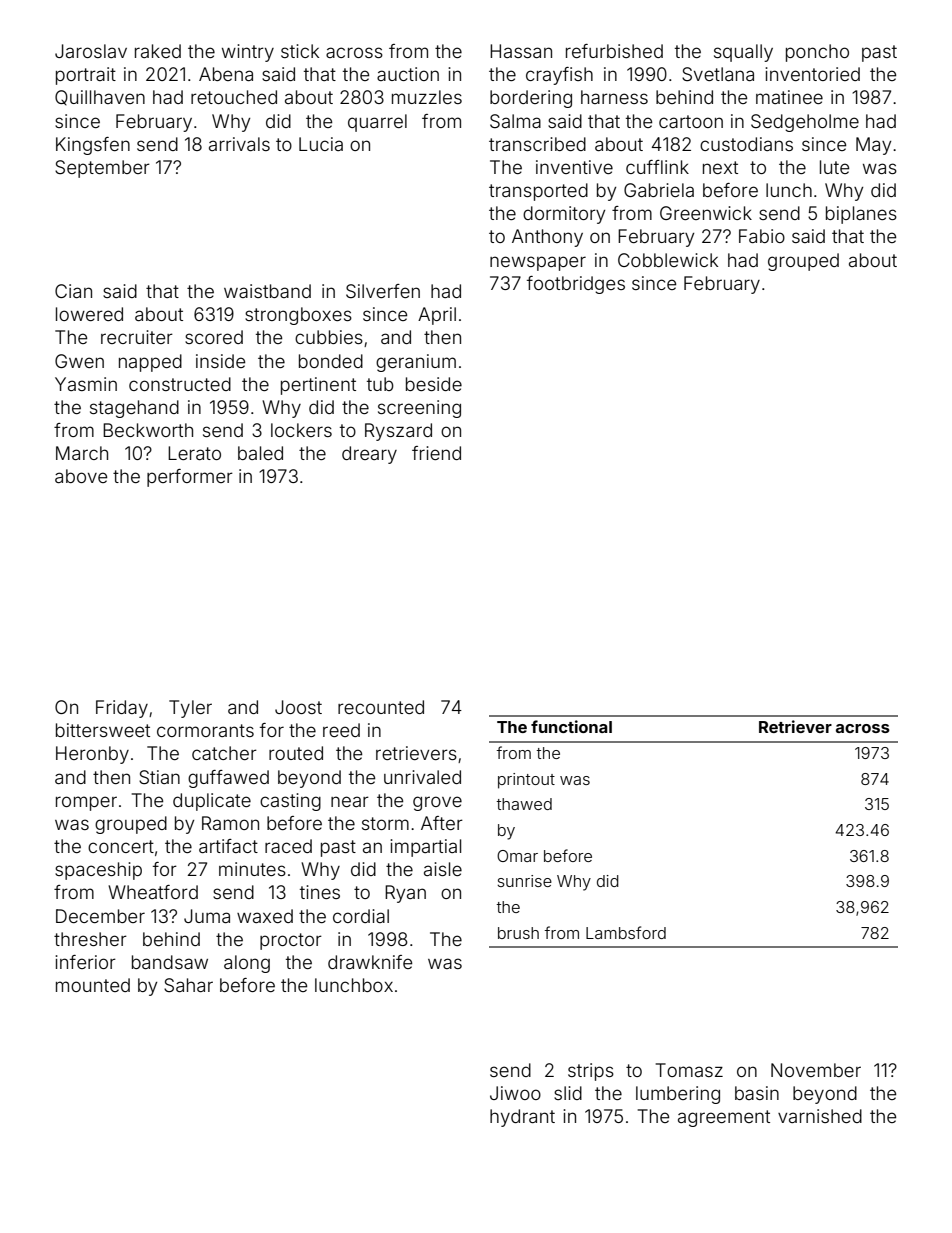 Image resolution: width=952 pixels, height=1233 pixels. I want to click on near, so click(350, 801).
